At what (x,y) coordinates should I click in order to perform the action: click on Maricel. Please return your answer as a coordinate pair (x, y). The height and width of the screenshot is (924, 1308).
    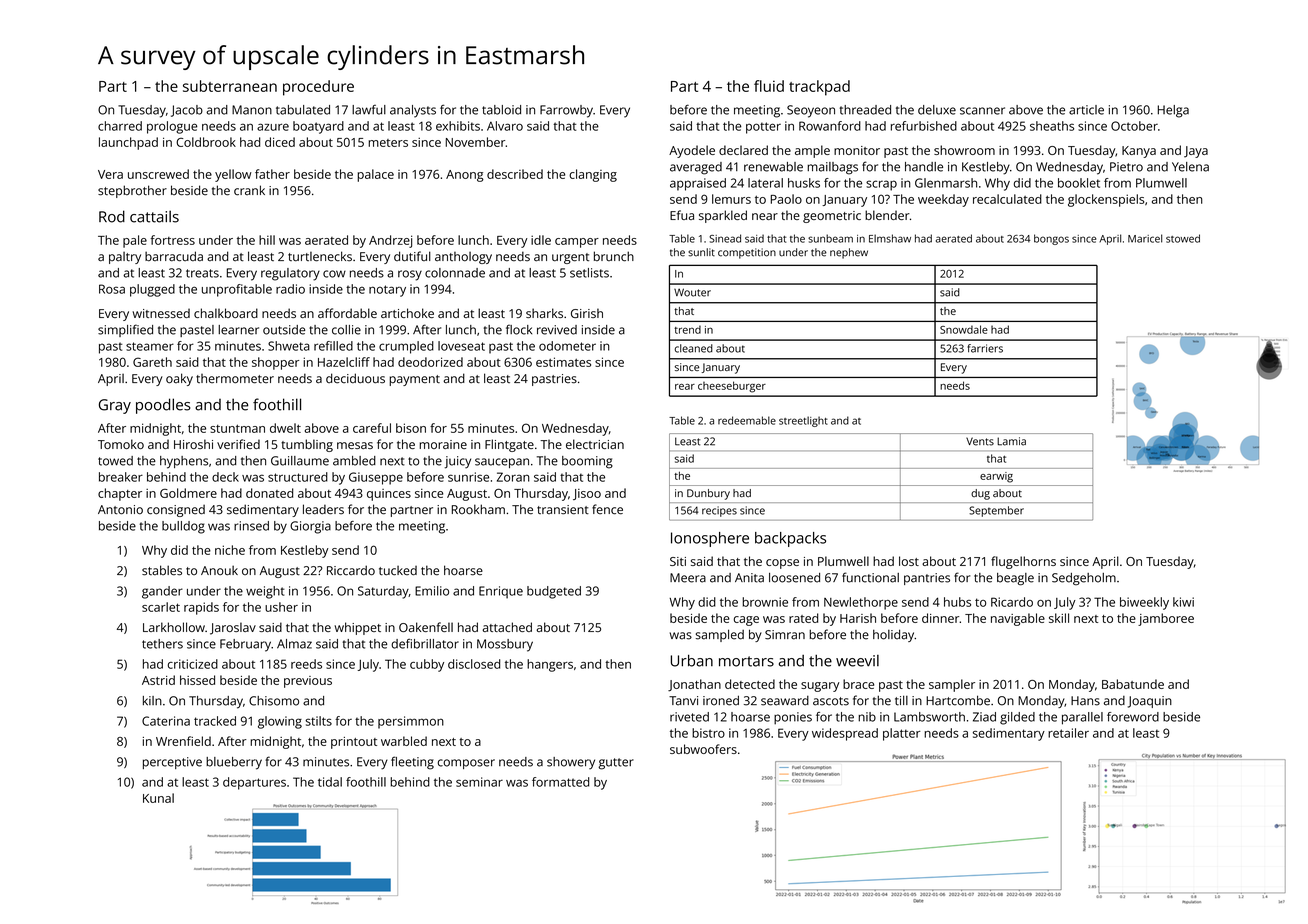
    Looking at the image, I should click on (1145, 238).
